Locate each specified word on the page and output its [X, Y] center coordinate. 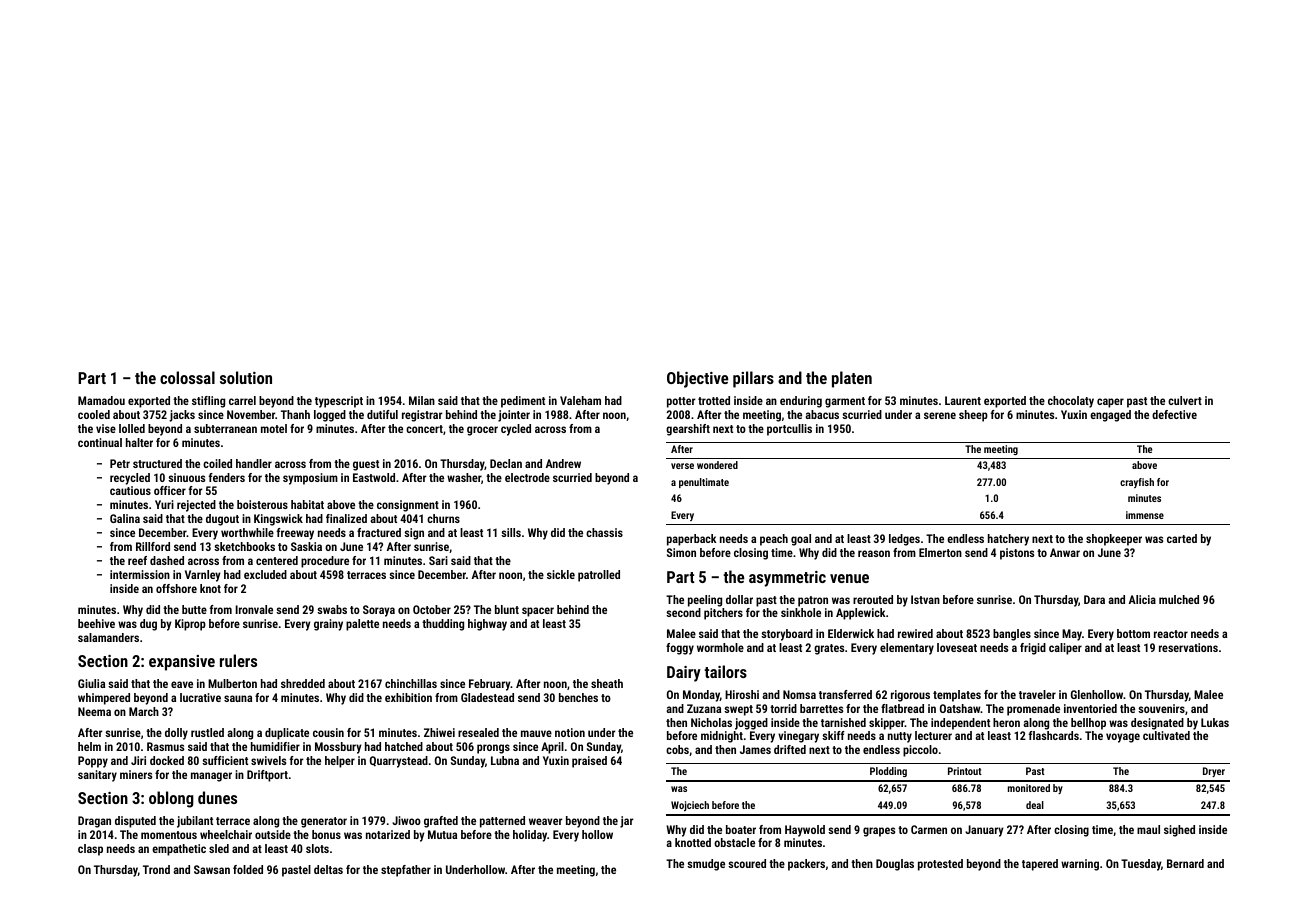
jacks [182, 416]
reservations [1188, 647]
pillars [753, 379]
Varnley [203, 576]
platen [852, 379]
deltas [328, 869]
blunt [507, 609]
